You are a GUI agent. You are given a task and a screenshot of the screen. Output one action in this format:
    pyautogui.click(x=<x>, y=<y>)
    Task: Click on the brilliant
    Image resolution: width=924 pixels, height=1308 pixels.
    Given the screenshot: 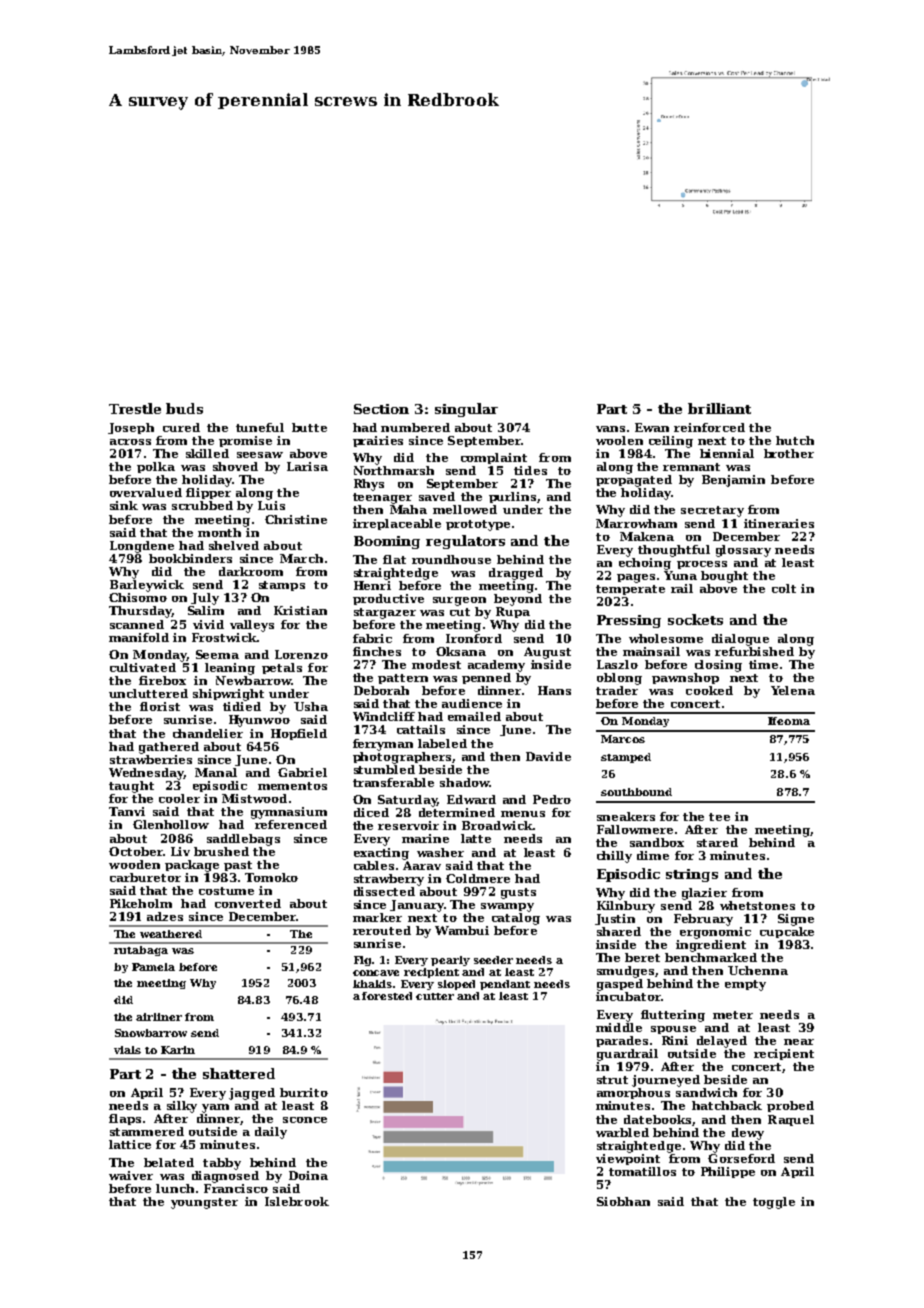 What is the action you would take?
    pyautogui.click(x=719, y=408)
